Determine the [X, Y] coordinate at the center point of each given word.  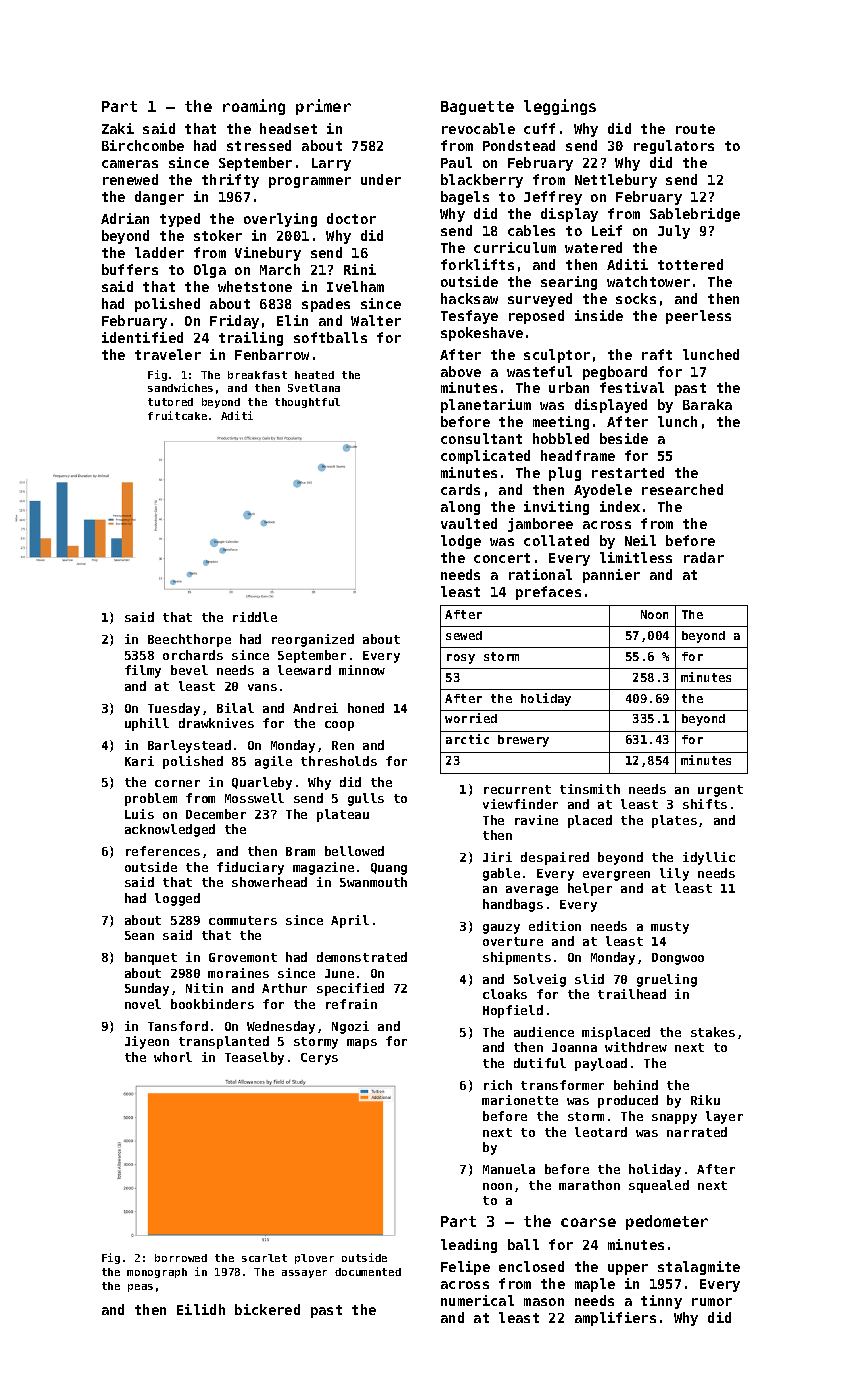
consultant [481, 438]
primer [323, 107]
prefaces [548, 593]
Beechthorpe [189, 640]
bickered [267, 1309]
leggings [560, 107]
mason [544, 1302]
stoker [218, 235]
